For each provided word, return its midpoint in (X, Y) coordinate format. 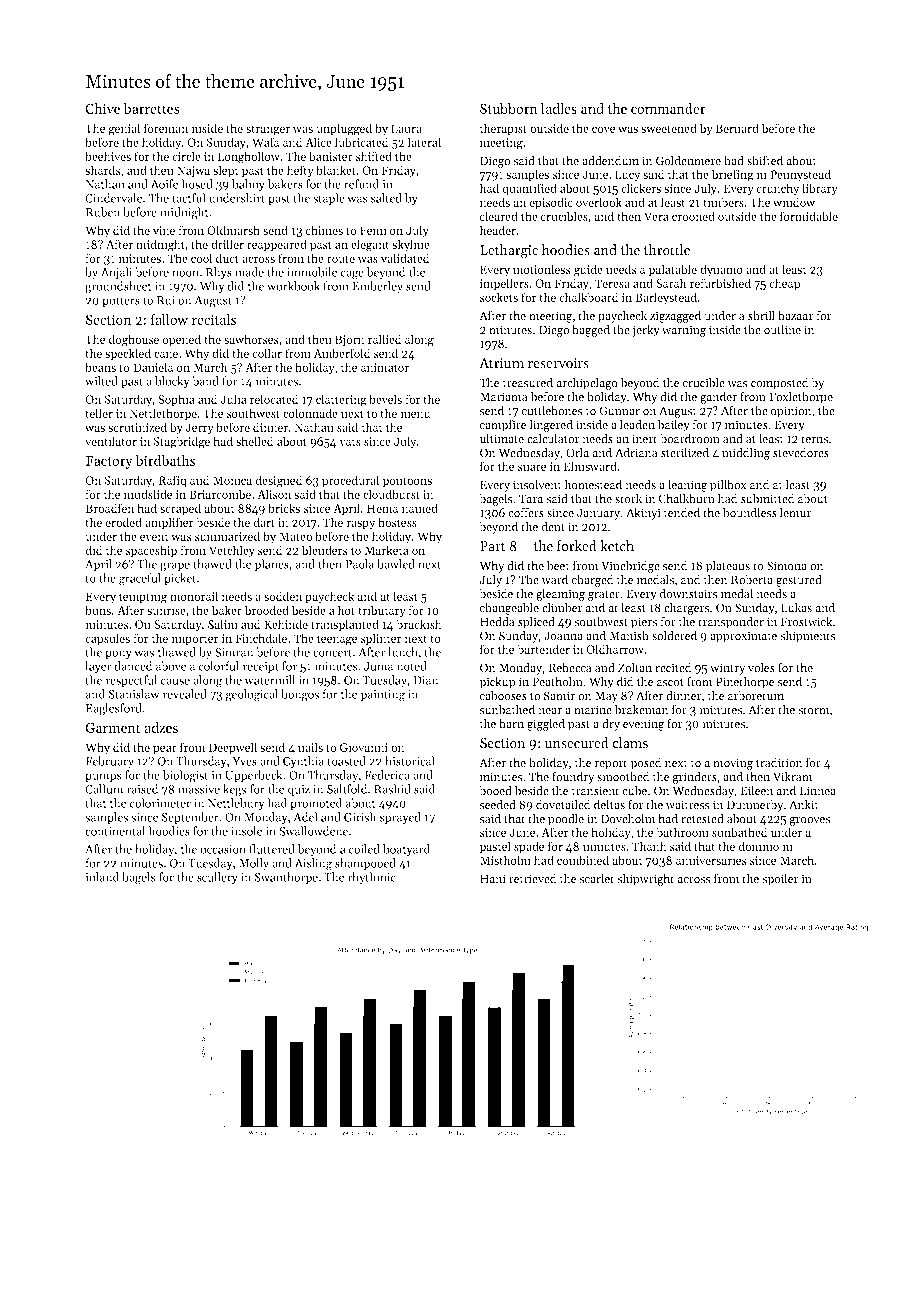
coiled (364, 849)
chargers (687, 609)
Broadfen (109, 508)
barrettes (151, 108)
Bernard (737, 128)
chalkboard (589, 297)
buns (98, 610)
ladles (559, 108)
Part (493, 546)
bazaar (795, 315)
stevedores (801, 452)
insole (246, 831)
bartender (544, 649)
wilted (101, 381)
